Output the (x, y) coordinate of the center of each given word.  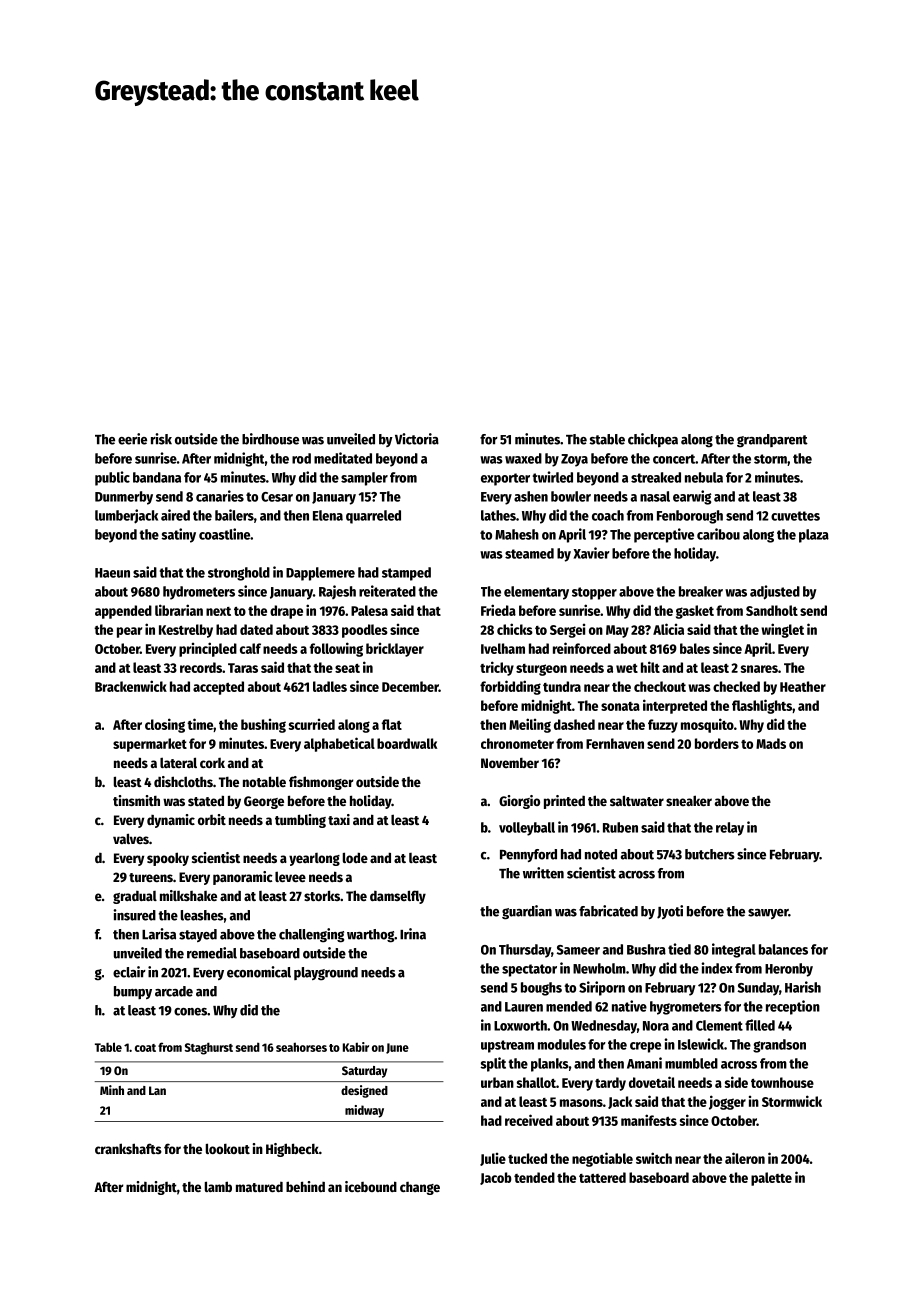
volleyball (527, 829)
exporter (505, 479)
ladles (330, 686)
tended (534, 1177)
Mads (771, 743)
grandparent (772, 441)
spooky (168, 859)
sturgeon (541, 670)
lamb (218, 1186)
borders (717, 743)
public (112, 478)
